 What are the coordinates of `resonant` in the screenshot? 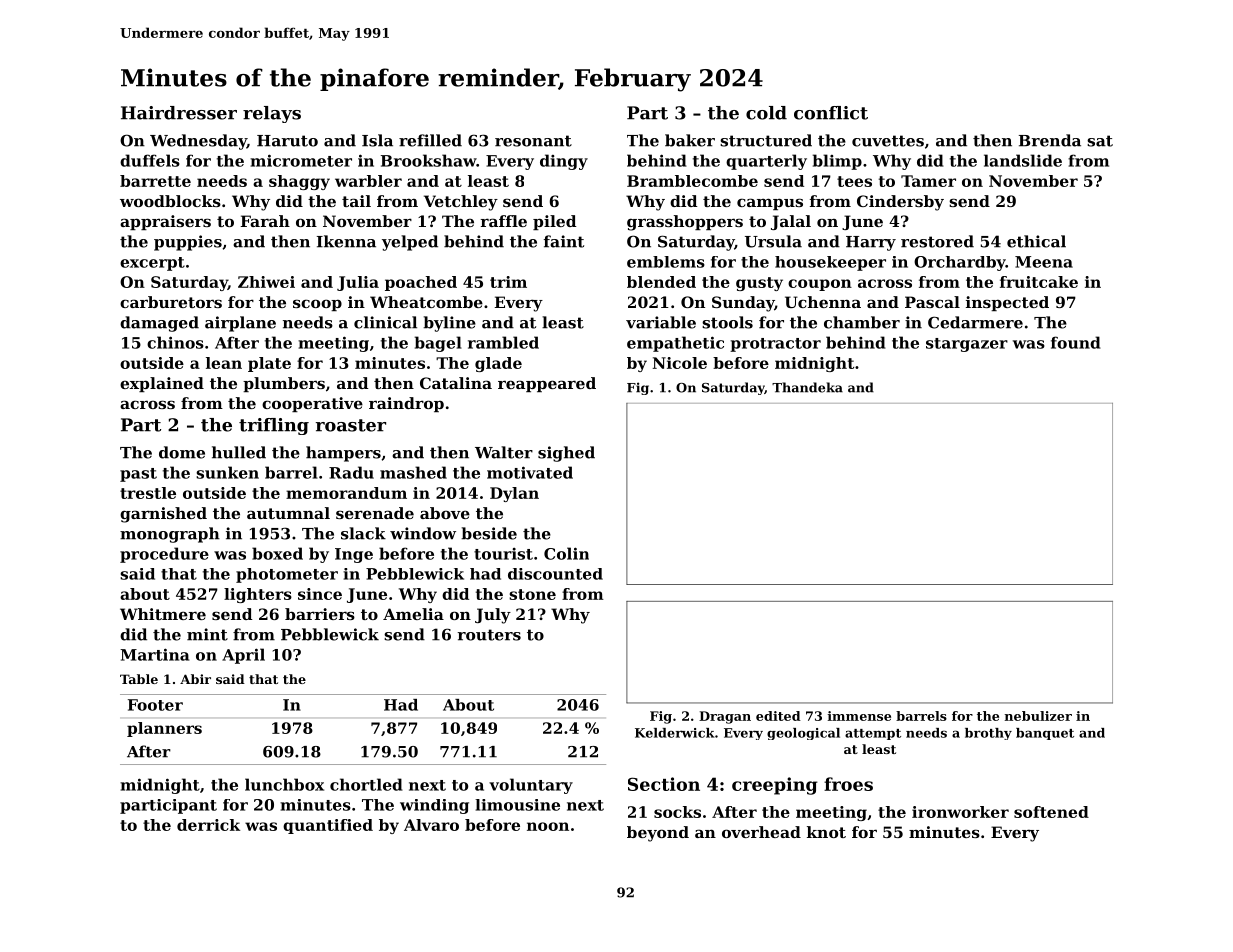 It's located at (533, 141).
